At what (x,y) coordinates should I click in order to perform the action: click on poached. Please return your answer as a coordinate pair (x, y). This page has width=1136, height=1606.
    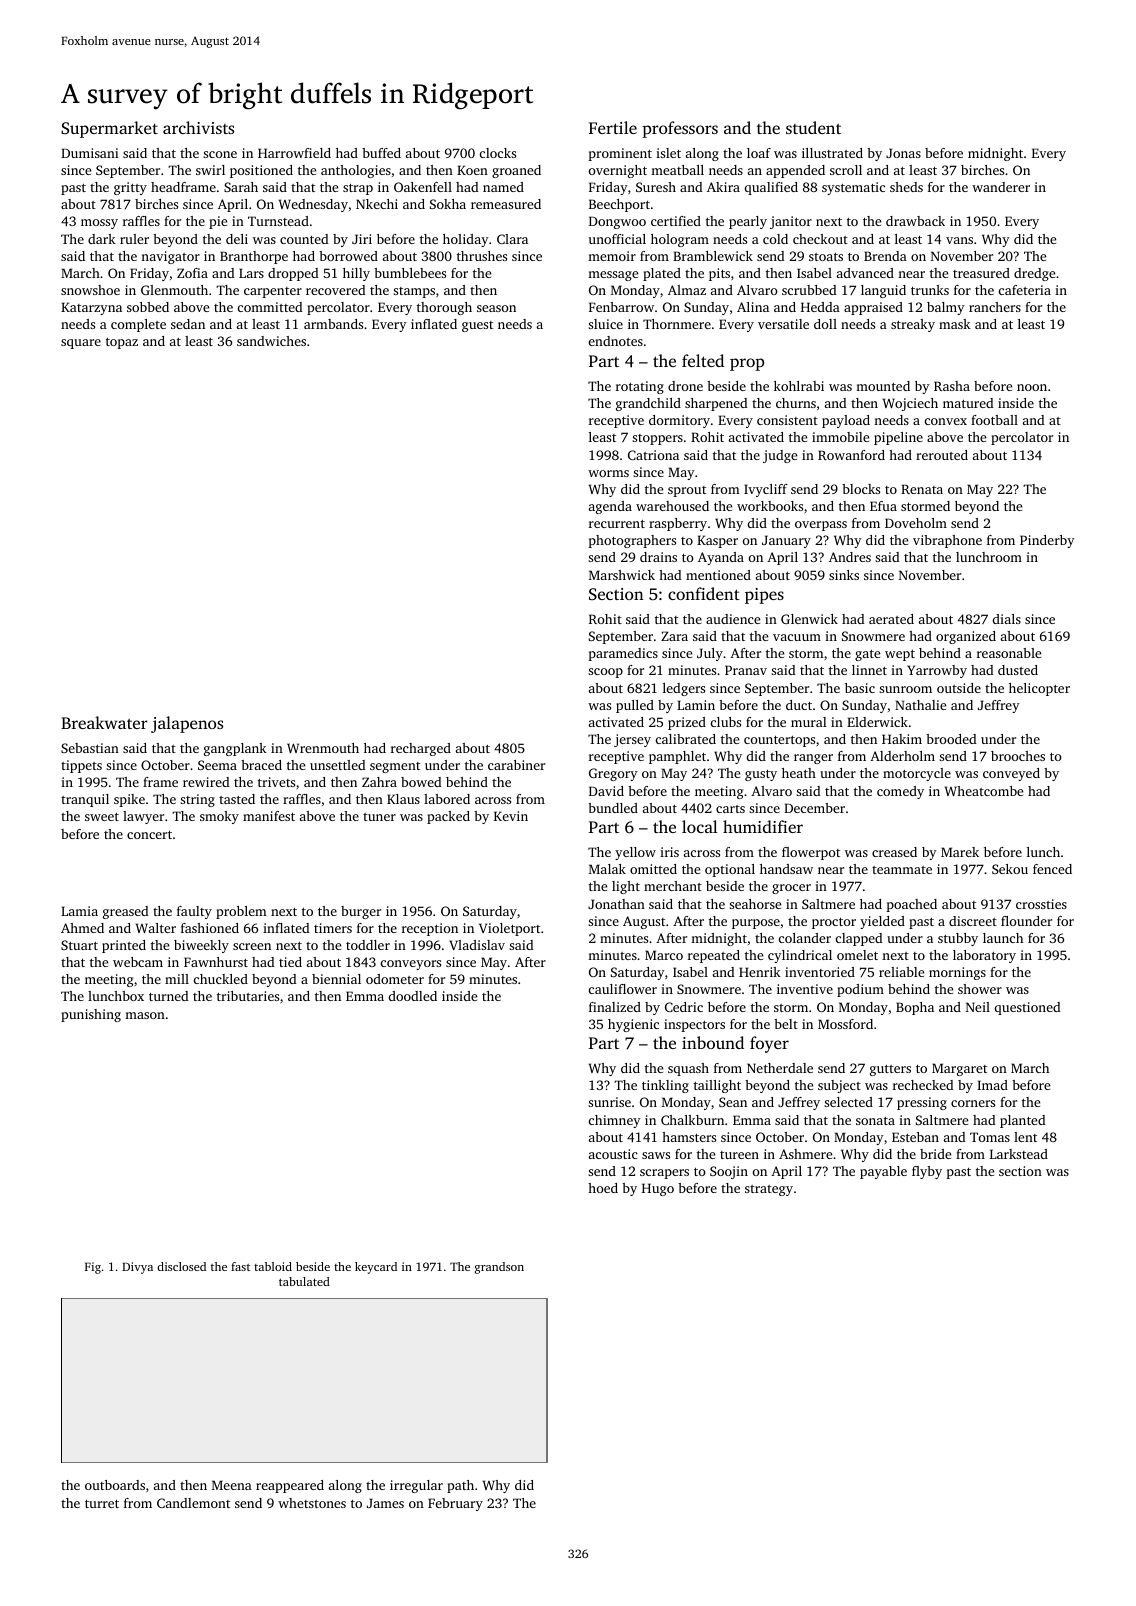
    Looking at the image, I should click on (912, 905).
